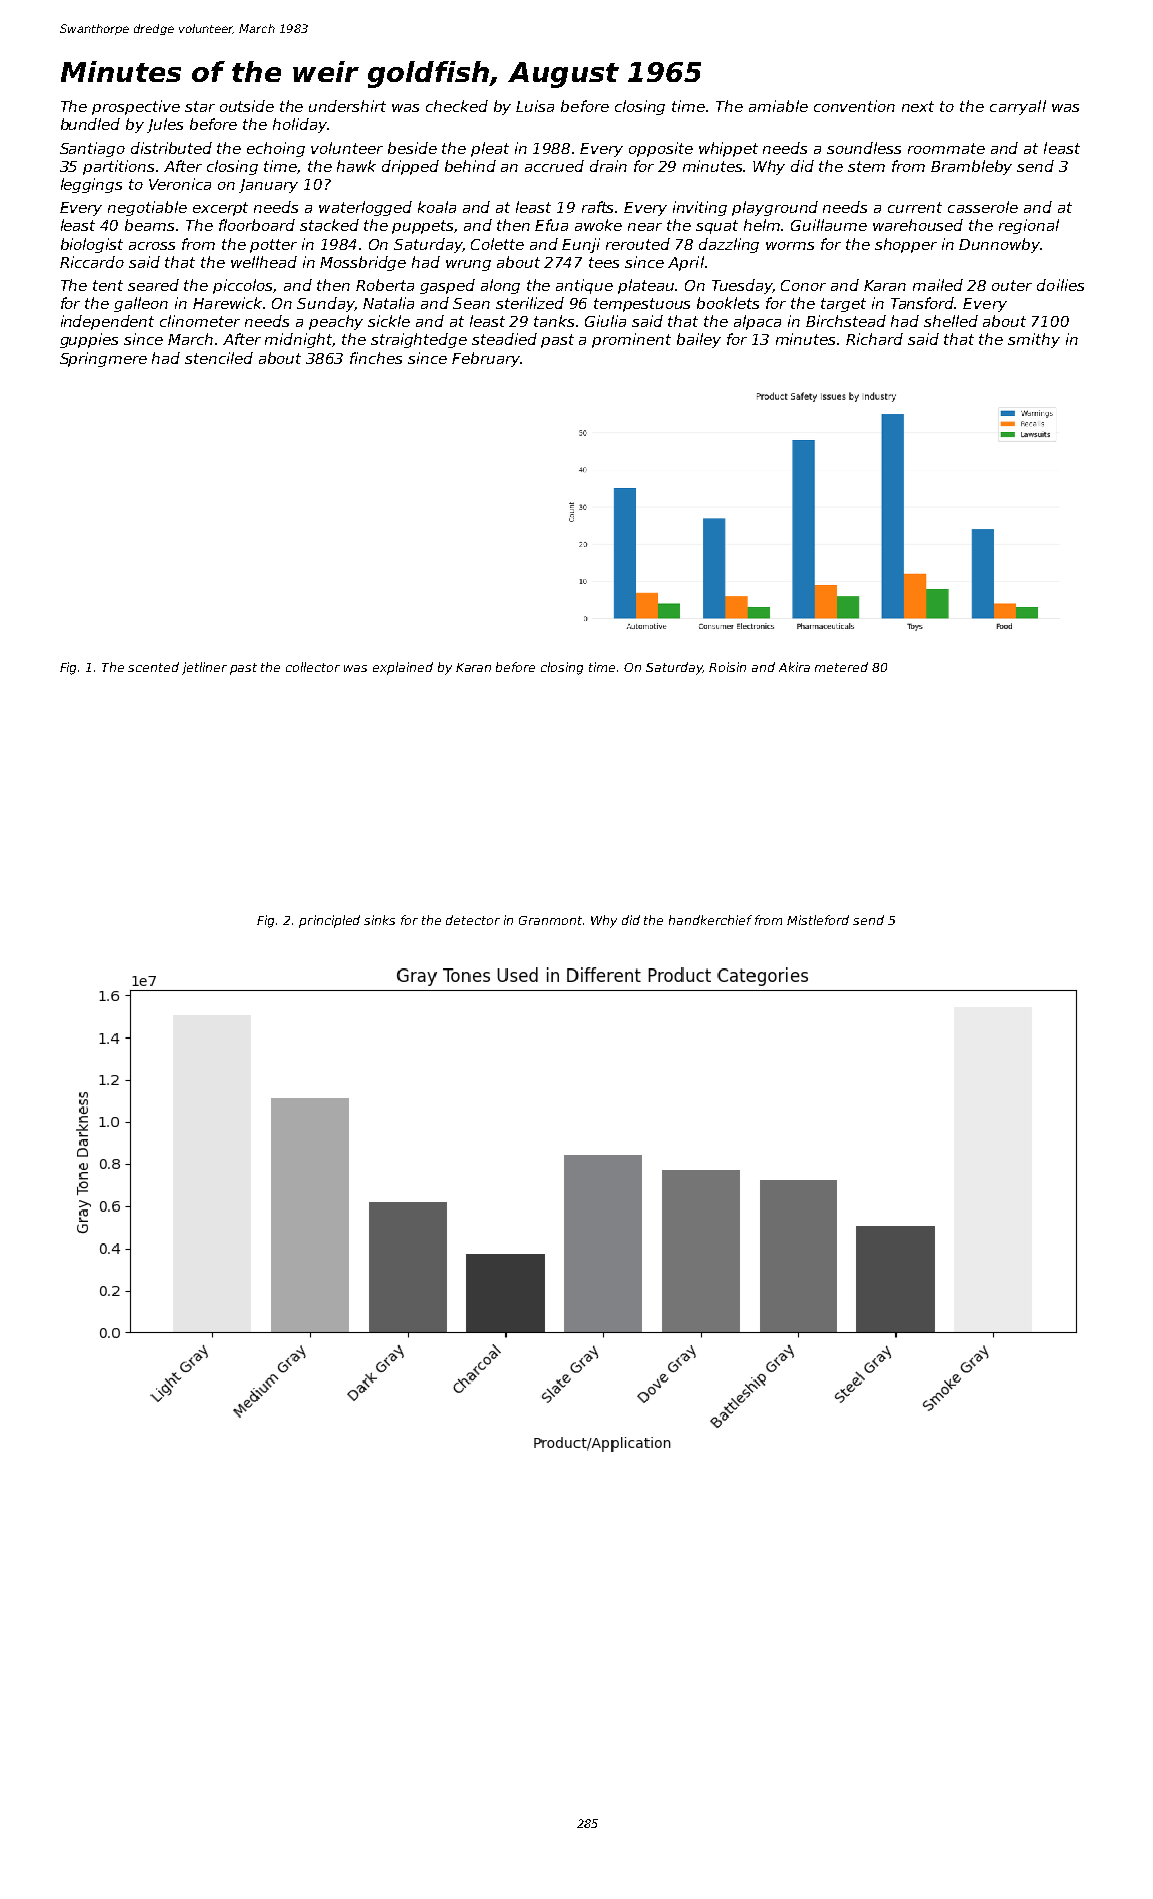 This screenshot has height=1899, width=1153. What do you see at coordinates (329, 921) in the screenshot?
I see `principled` at bounding box center [329, 921].
